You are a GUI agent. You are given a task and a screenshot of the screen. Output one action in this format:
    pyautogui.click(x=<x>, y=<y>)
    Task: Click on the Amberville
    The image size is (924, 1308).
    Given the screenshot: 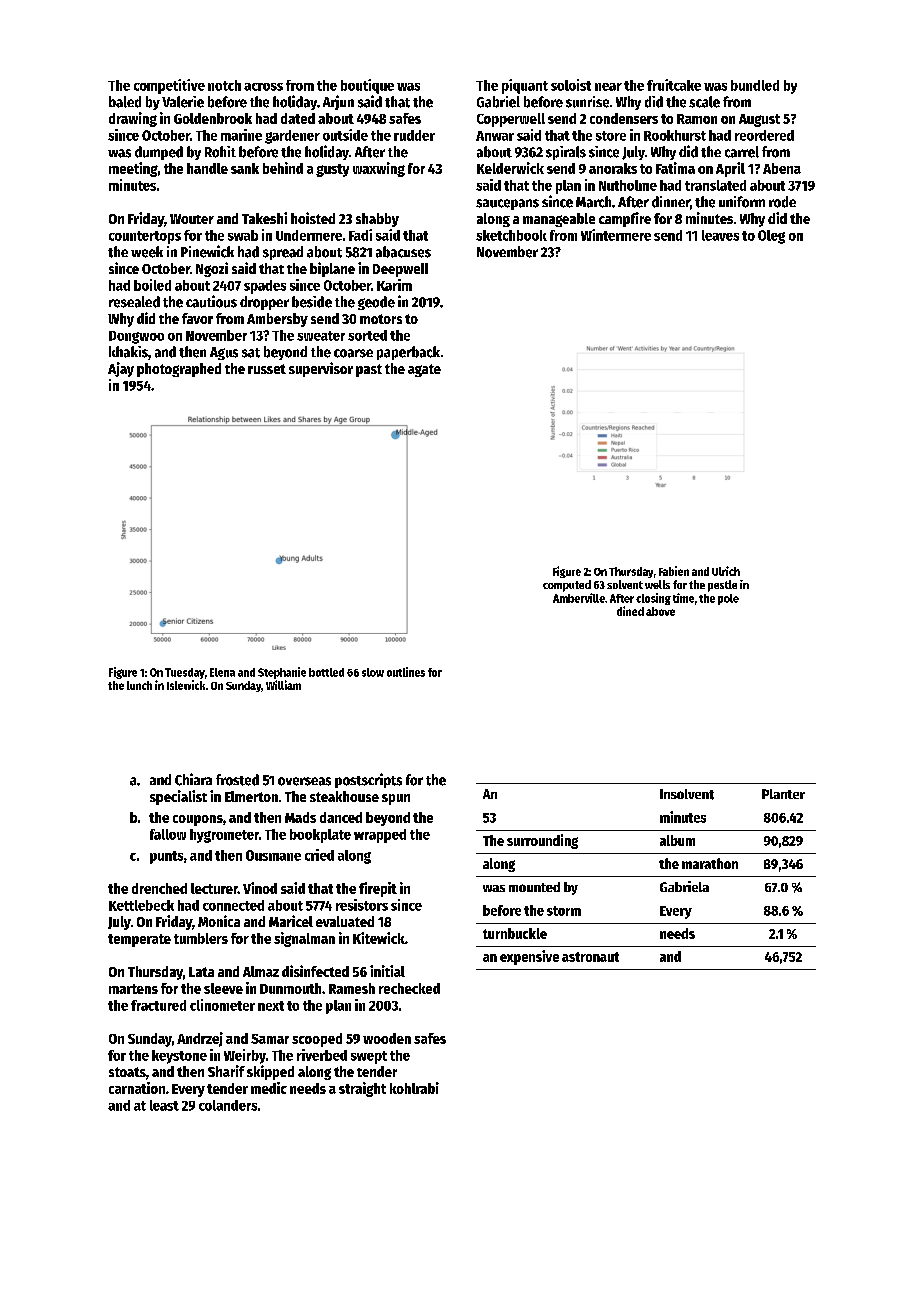 What is the action you would take?
    pyautogui.click(x=579, y=598)
